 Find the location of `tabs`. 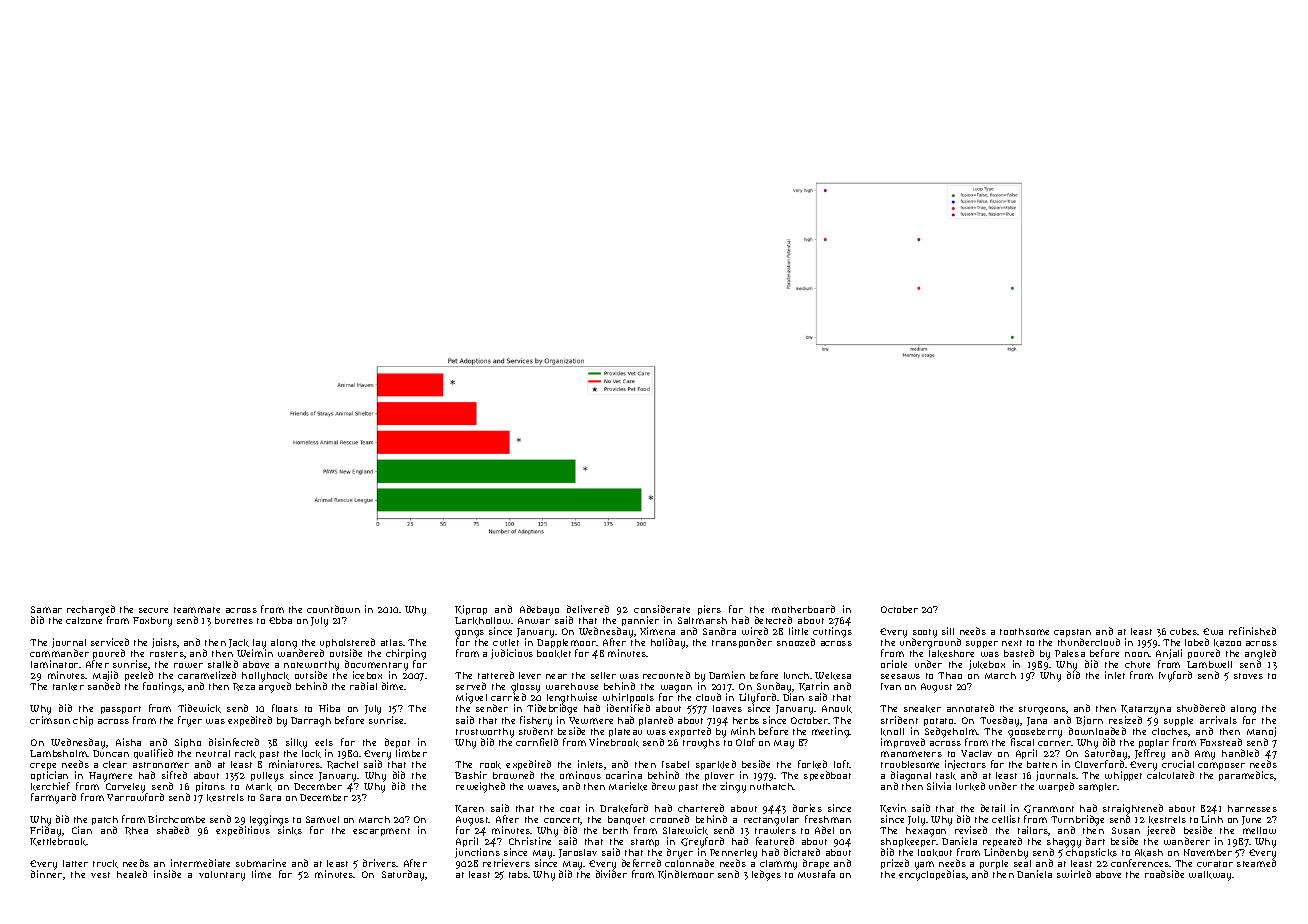

tabs is located at coordinates (519, 874).
